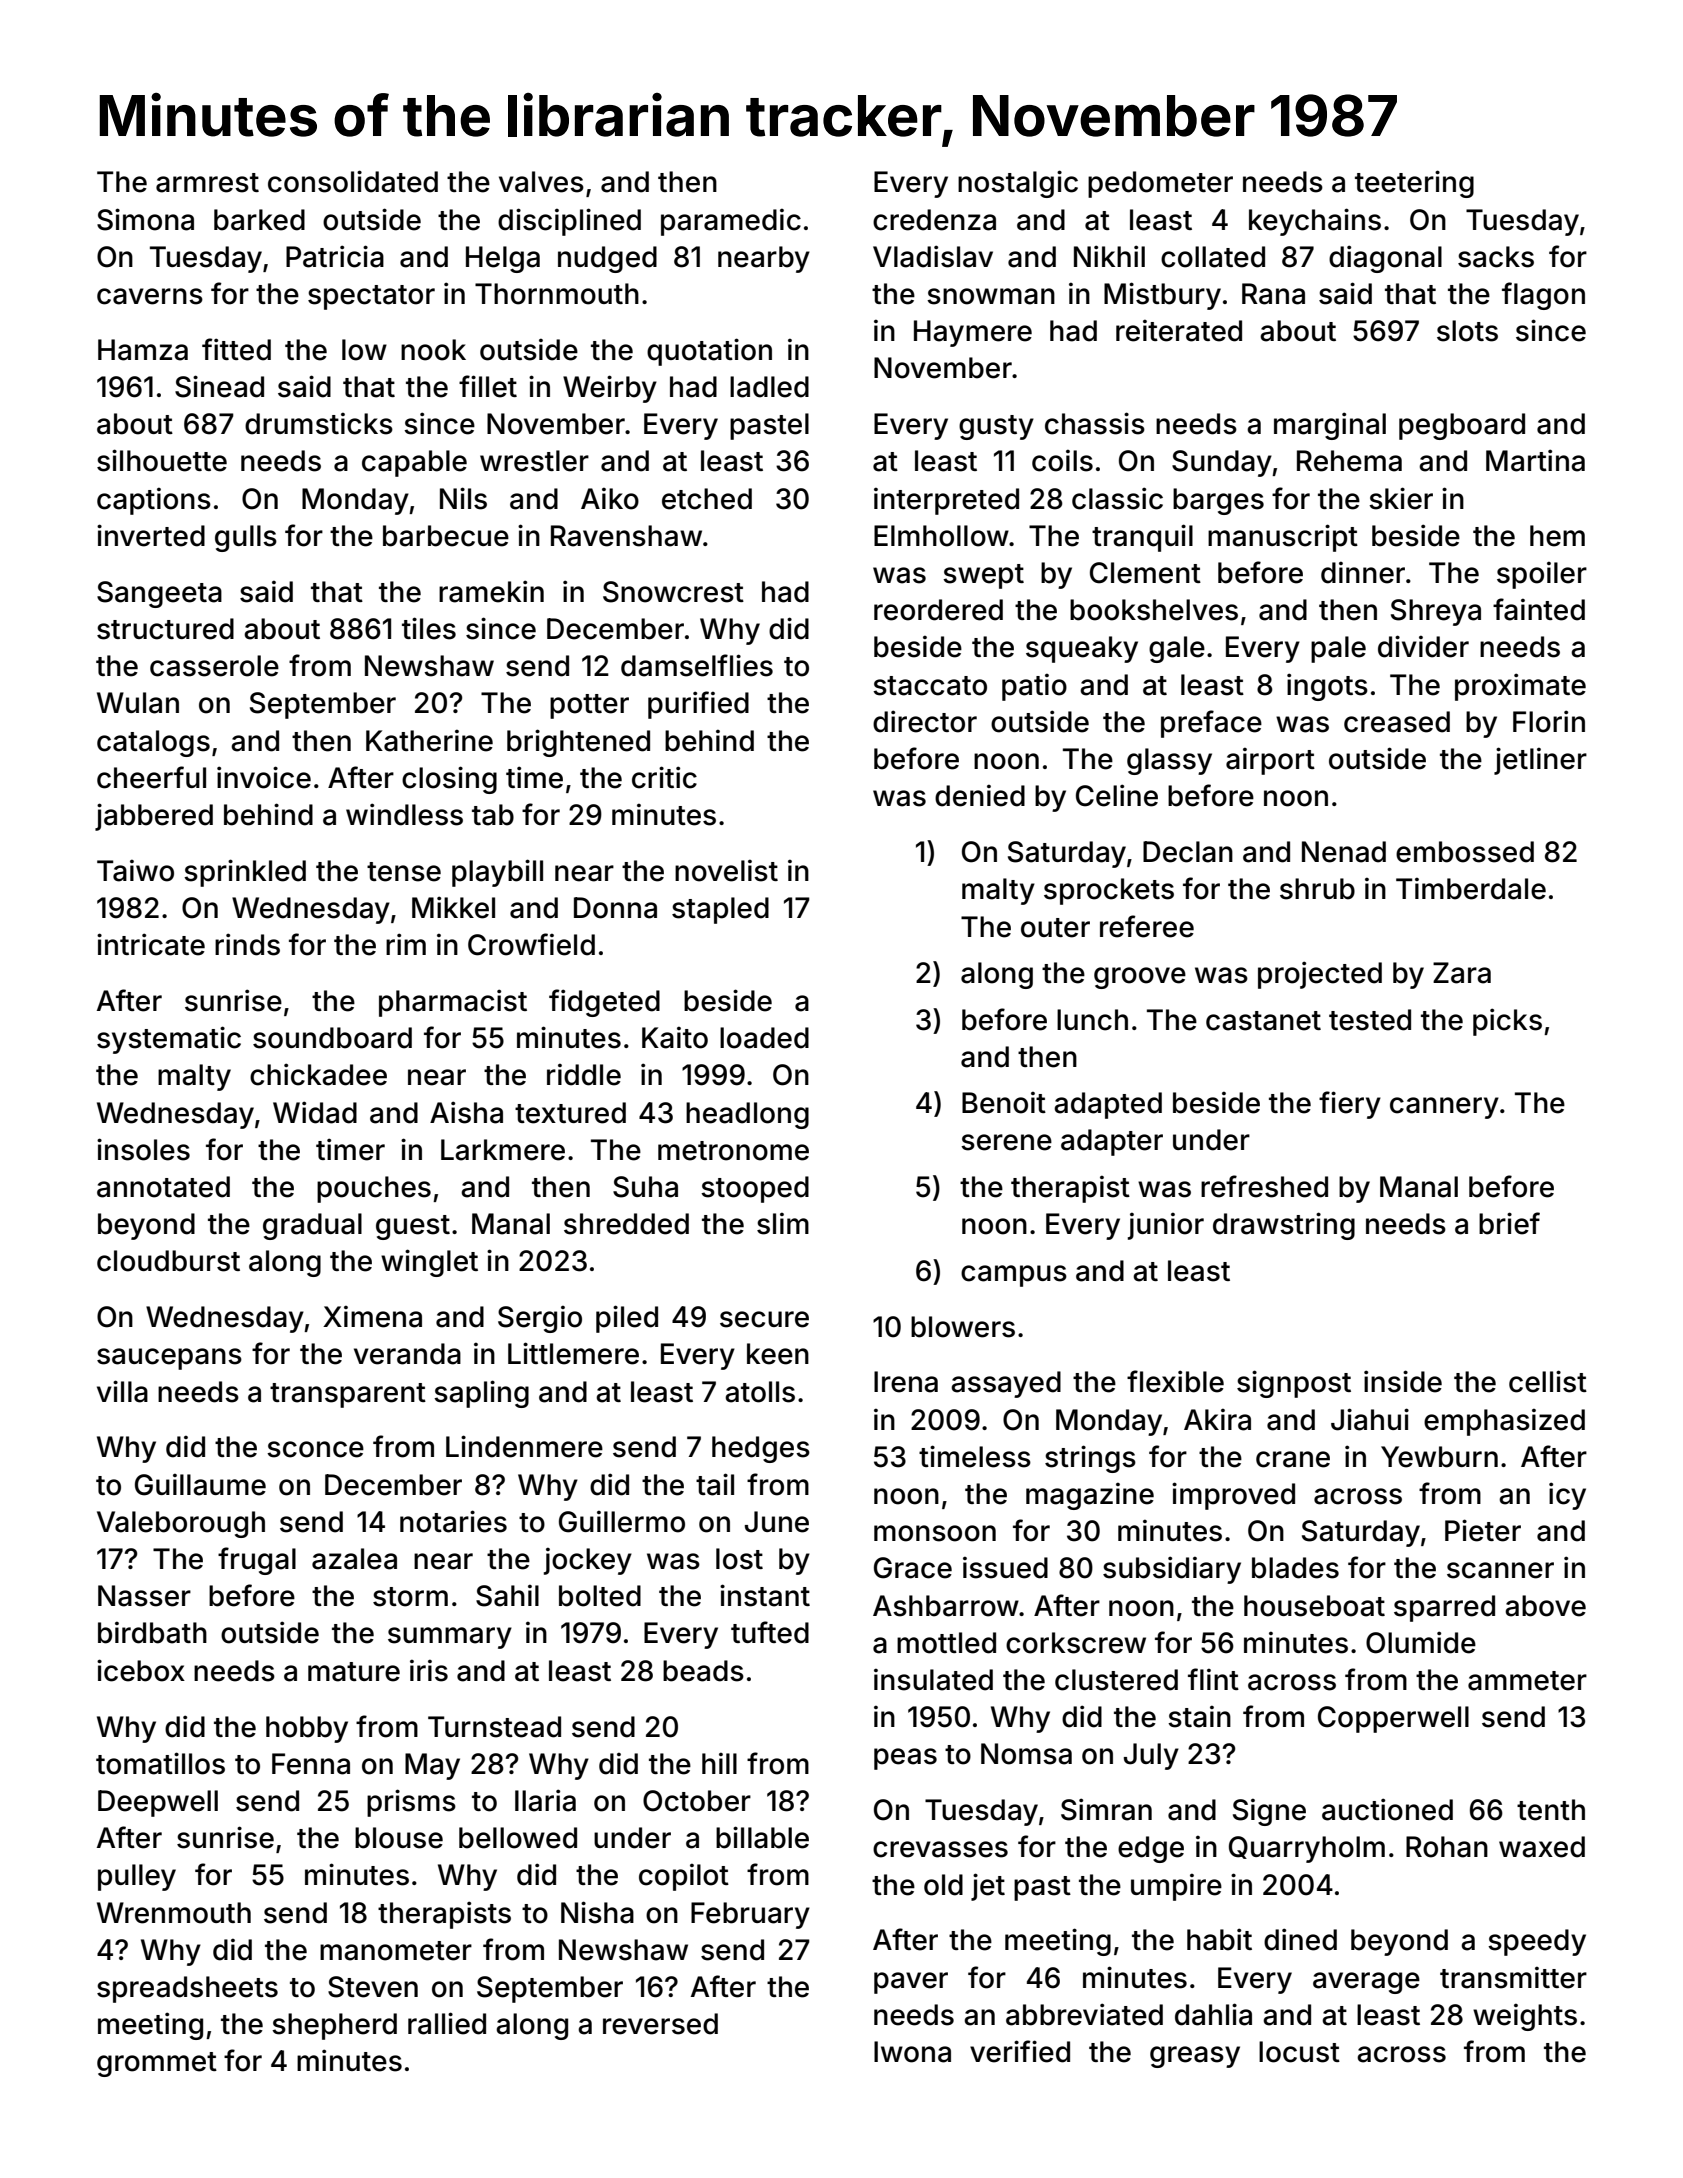 Image resolution: width=1683 pixels, height=2178 pixels. What do you see at coordinates (1004, 1102) in the image?
I see `Benoit` at bounding box center [1004, 1102].
